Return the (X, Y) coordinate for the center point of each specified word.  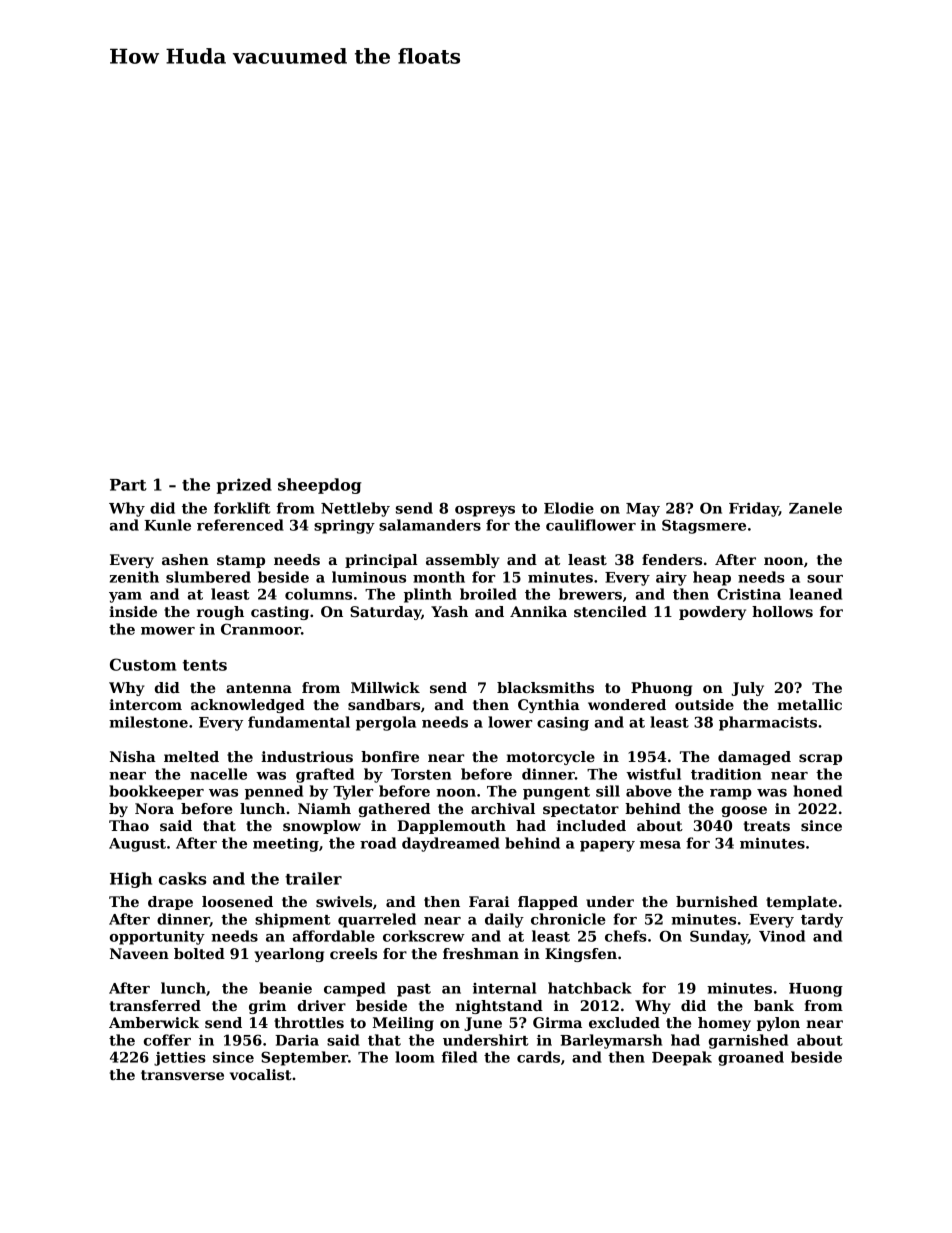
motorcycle (550, 758)
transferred (155, 1005)
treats (767, 826)
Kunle (167, 525)
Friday (754, 509)
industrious (307, 756)
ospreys (485, 511)
